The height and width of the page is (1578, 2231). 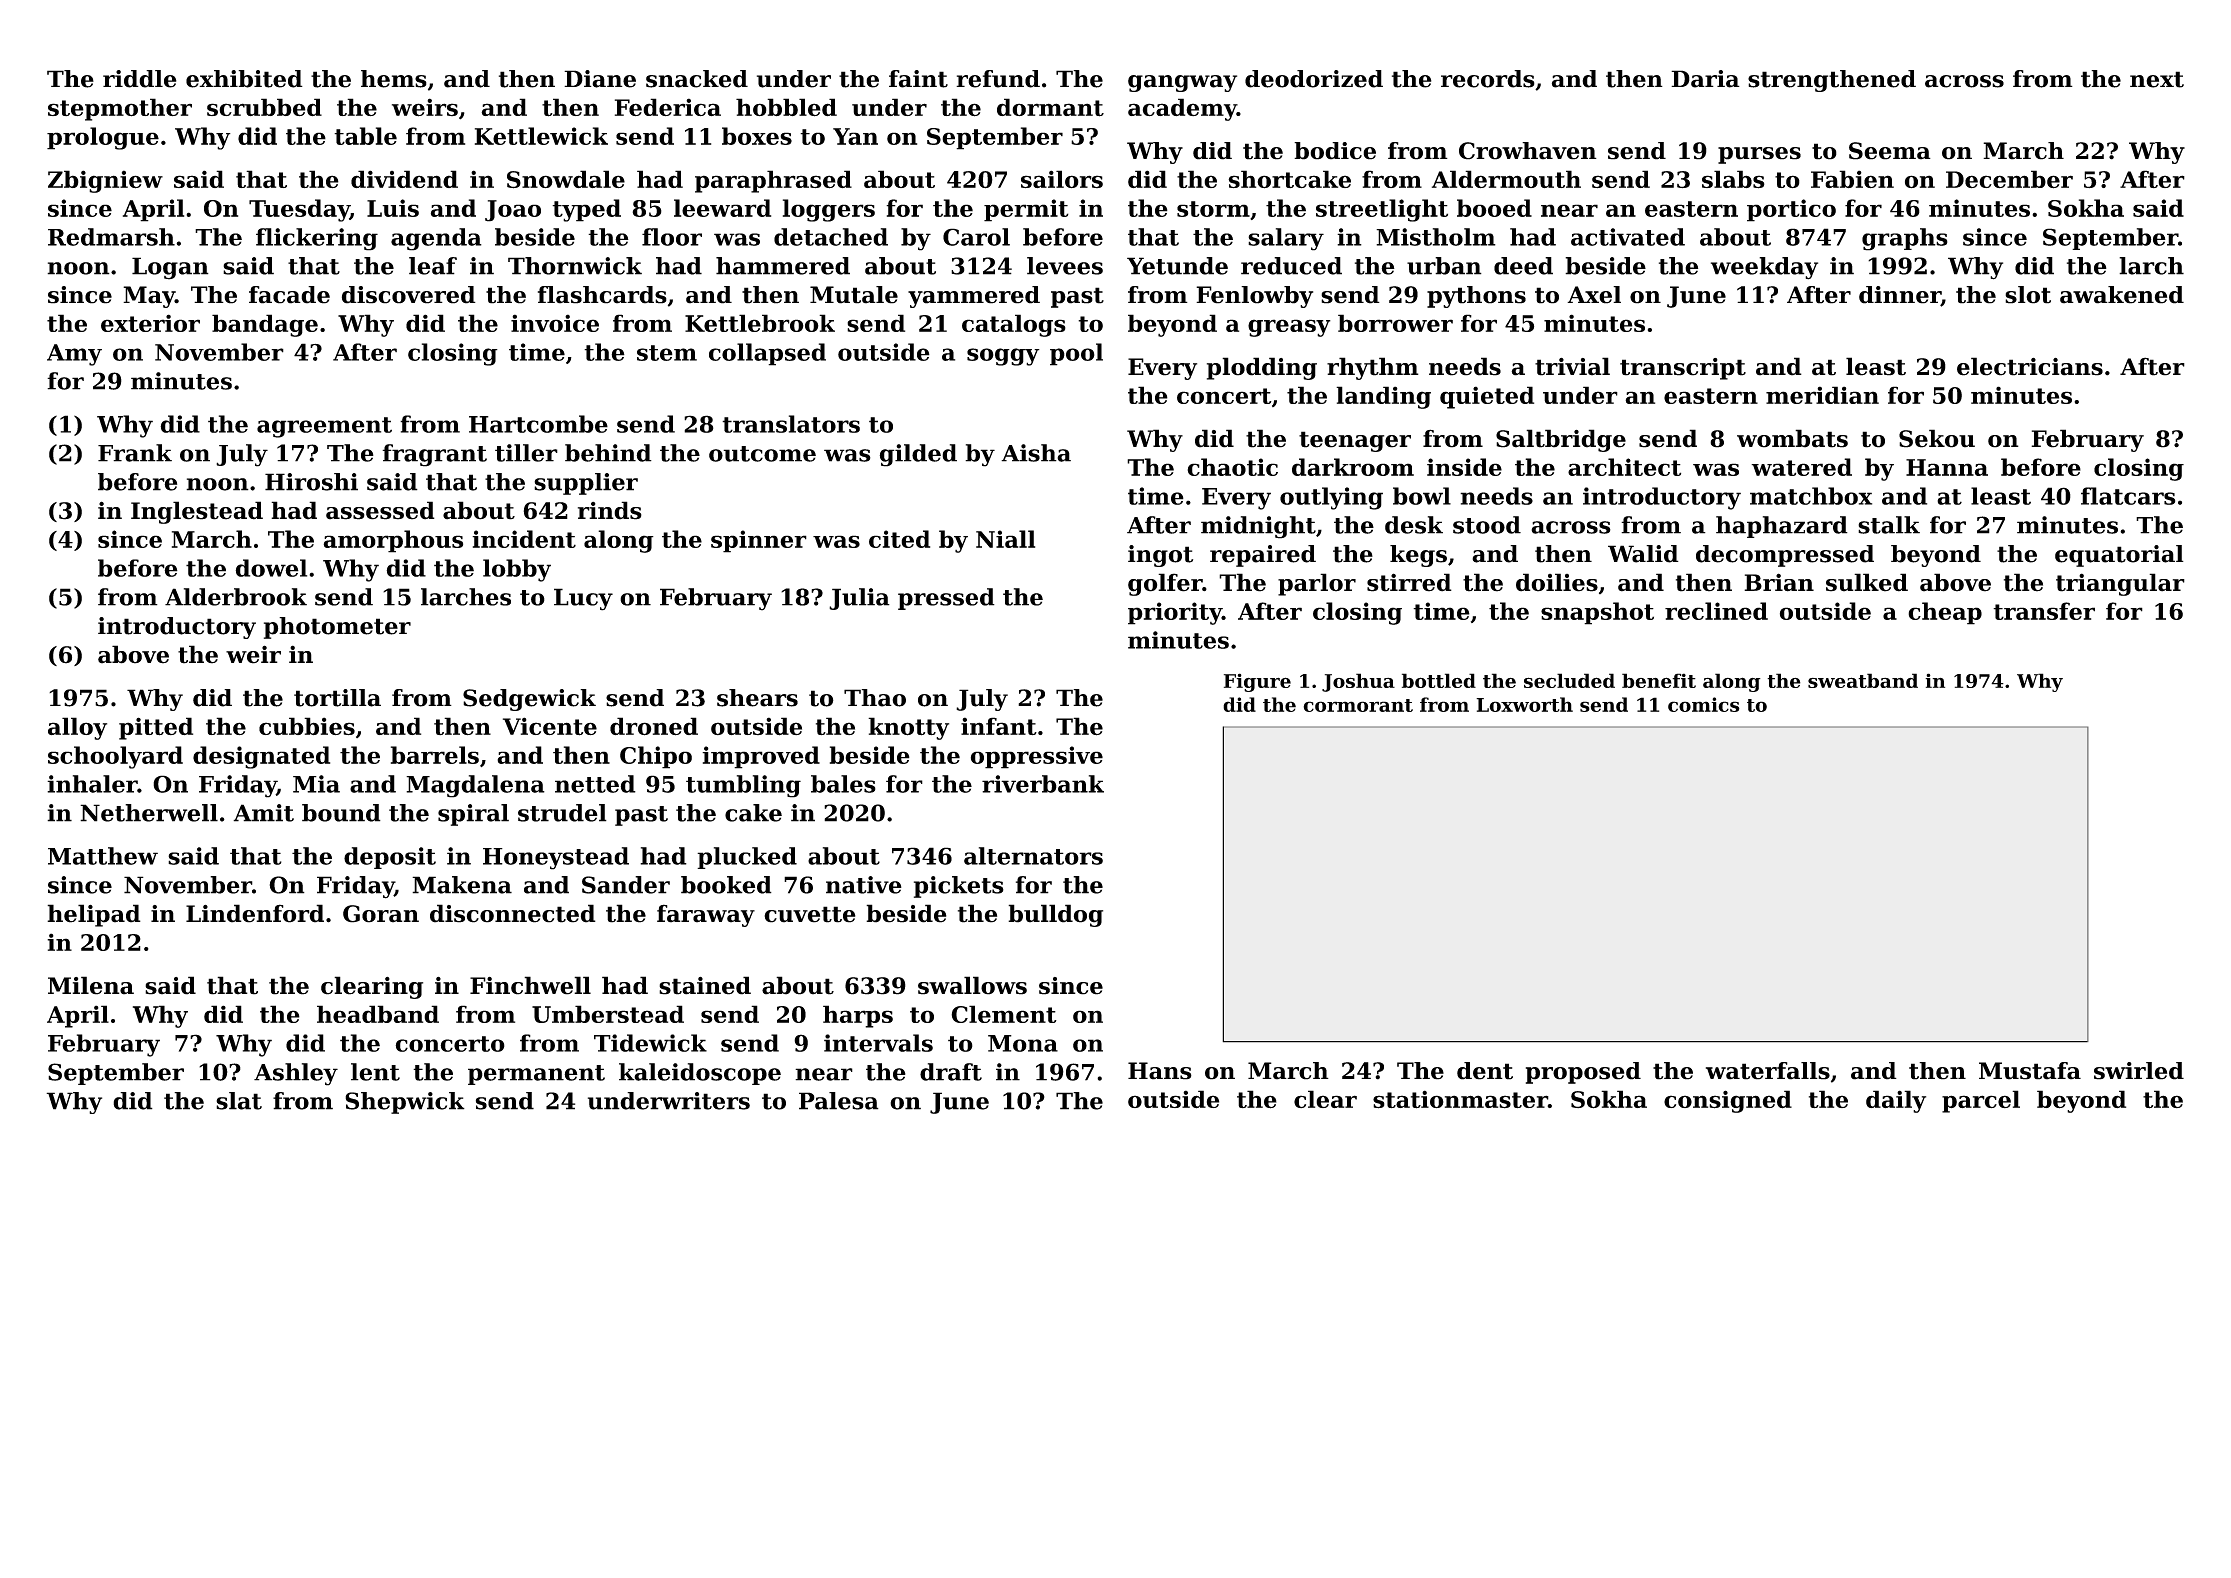 What do you see at coordinates (1232, 467) in the page?
I see `chaotic` at bounding box center [1232, 467].
